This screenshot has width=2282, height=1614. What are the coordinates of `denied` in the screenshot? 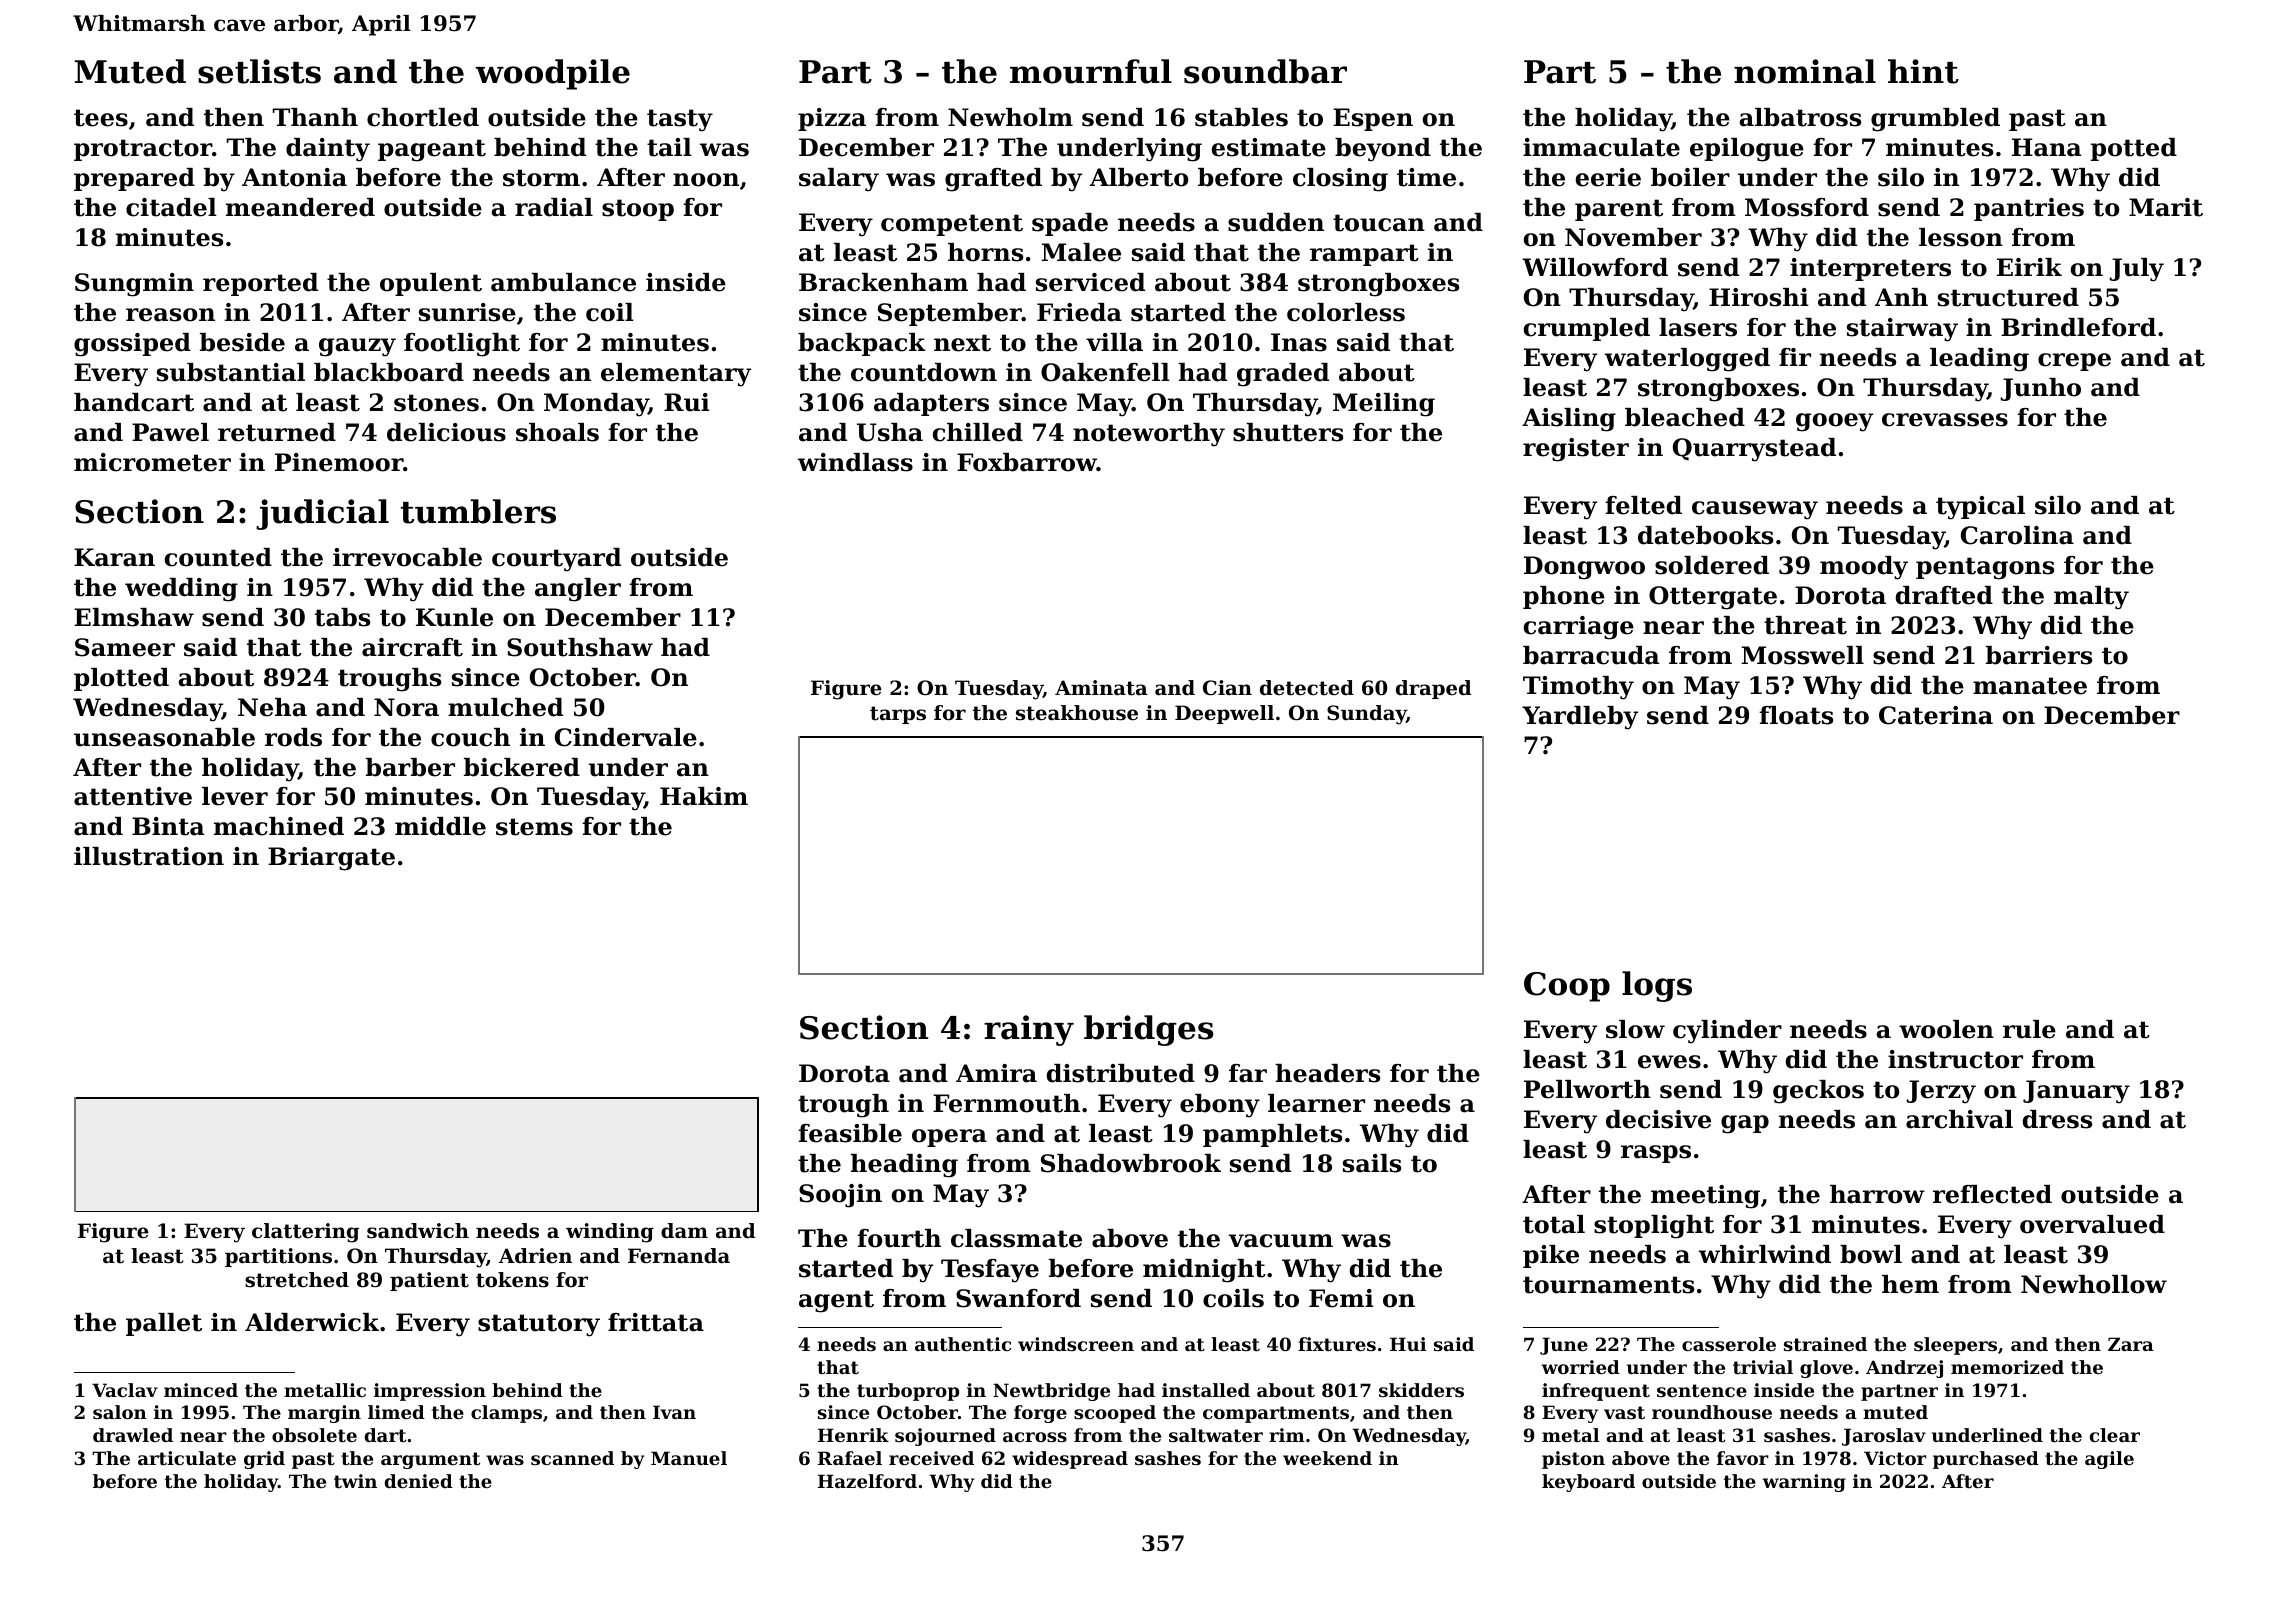 It's located at (419, 1481).
